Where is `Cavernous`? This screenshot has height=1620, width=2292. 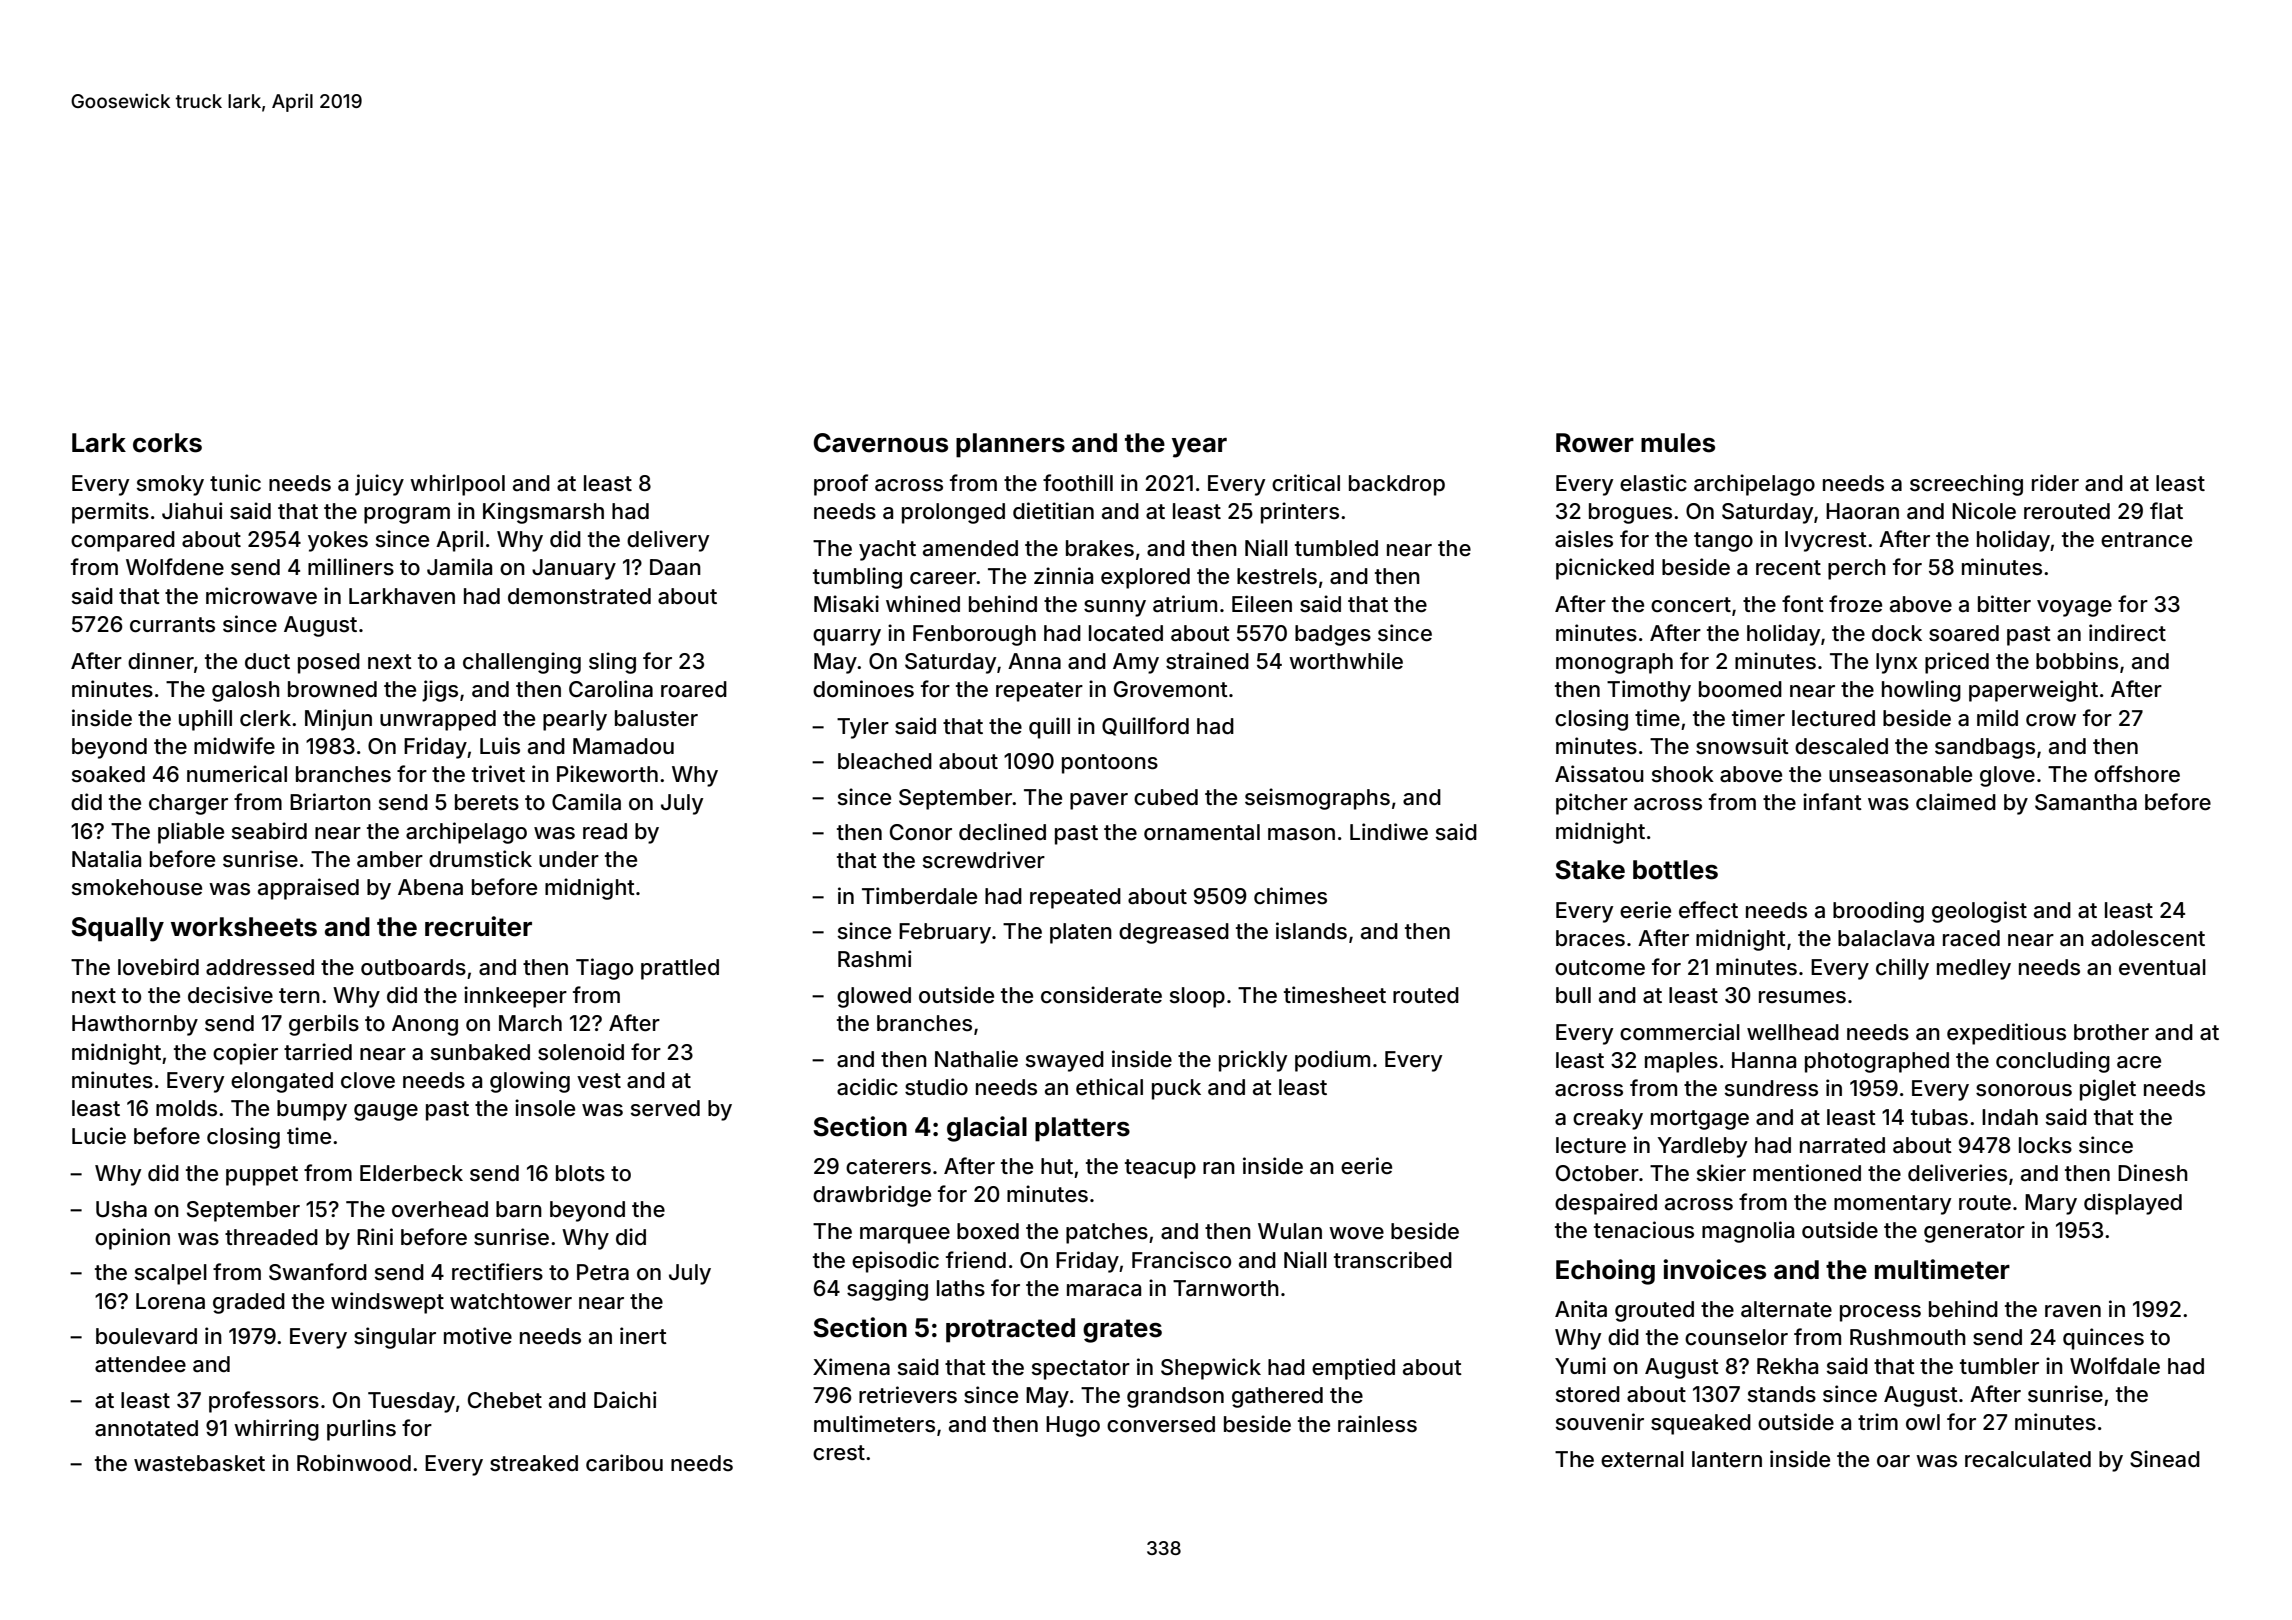
Cavernous is located at coordinates (881, 443).
